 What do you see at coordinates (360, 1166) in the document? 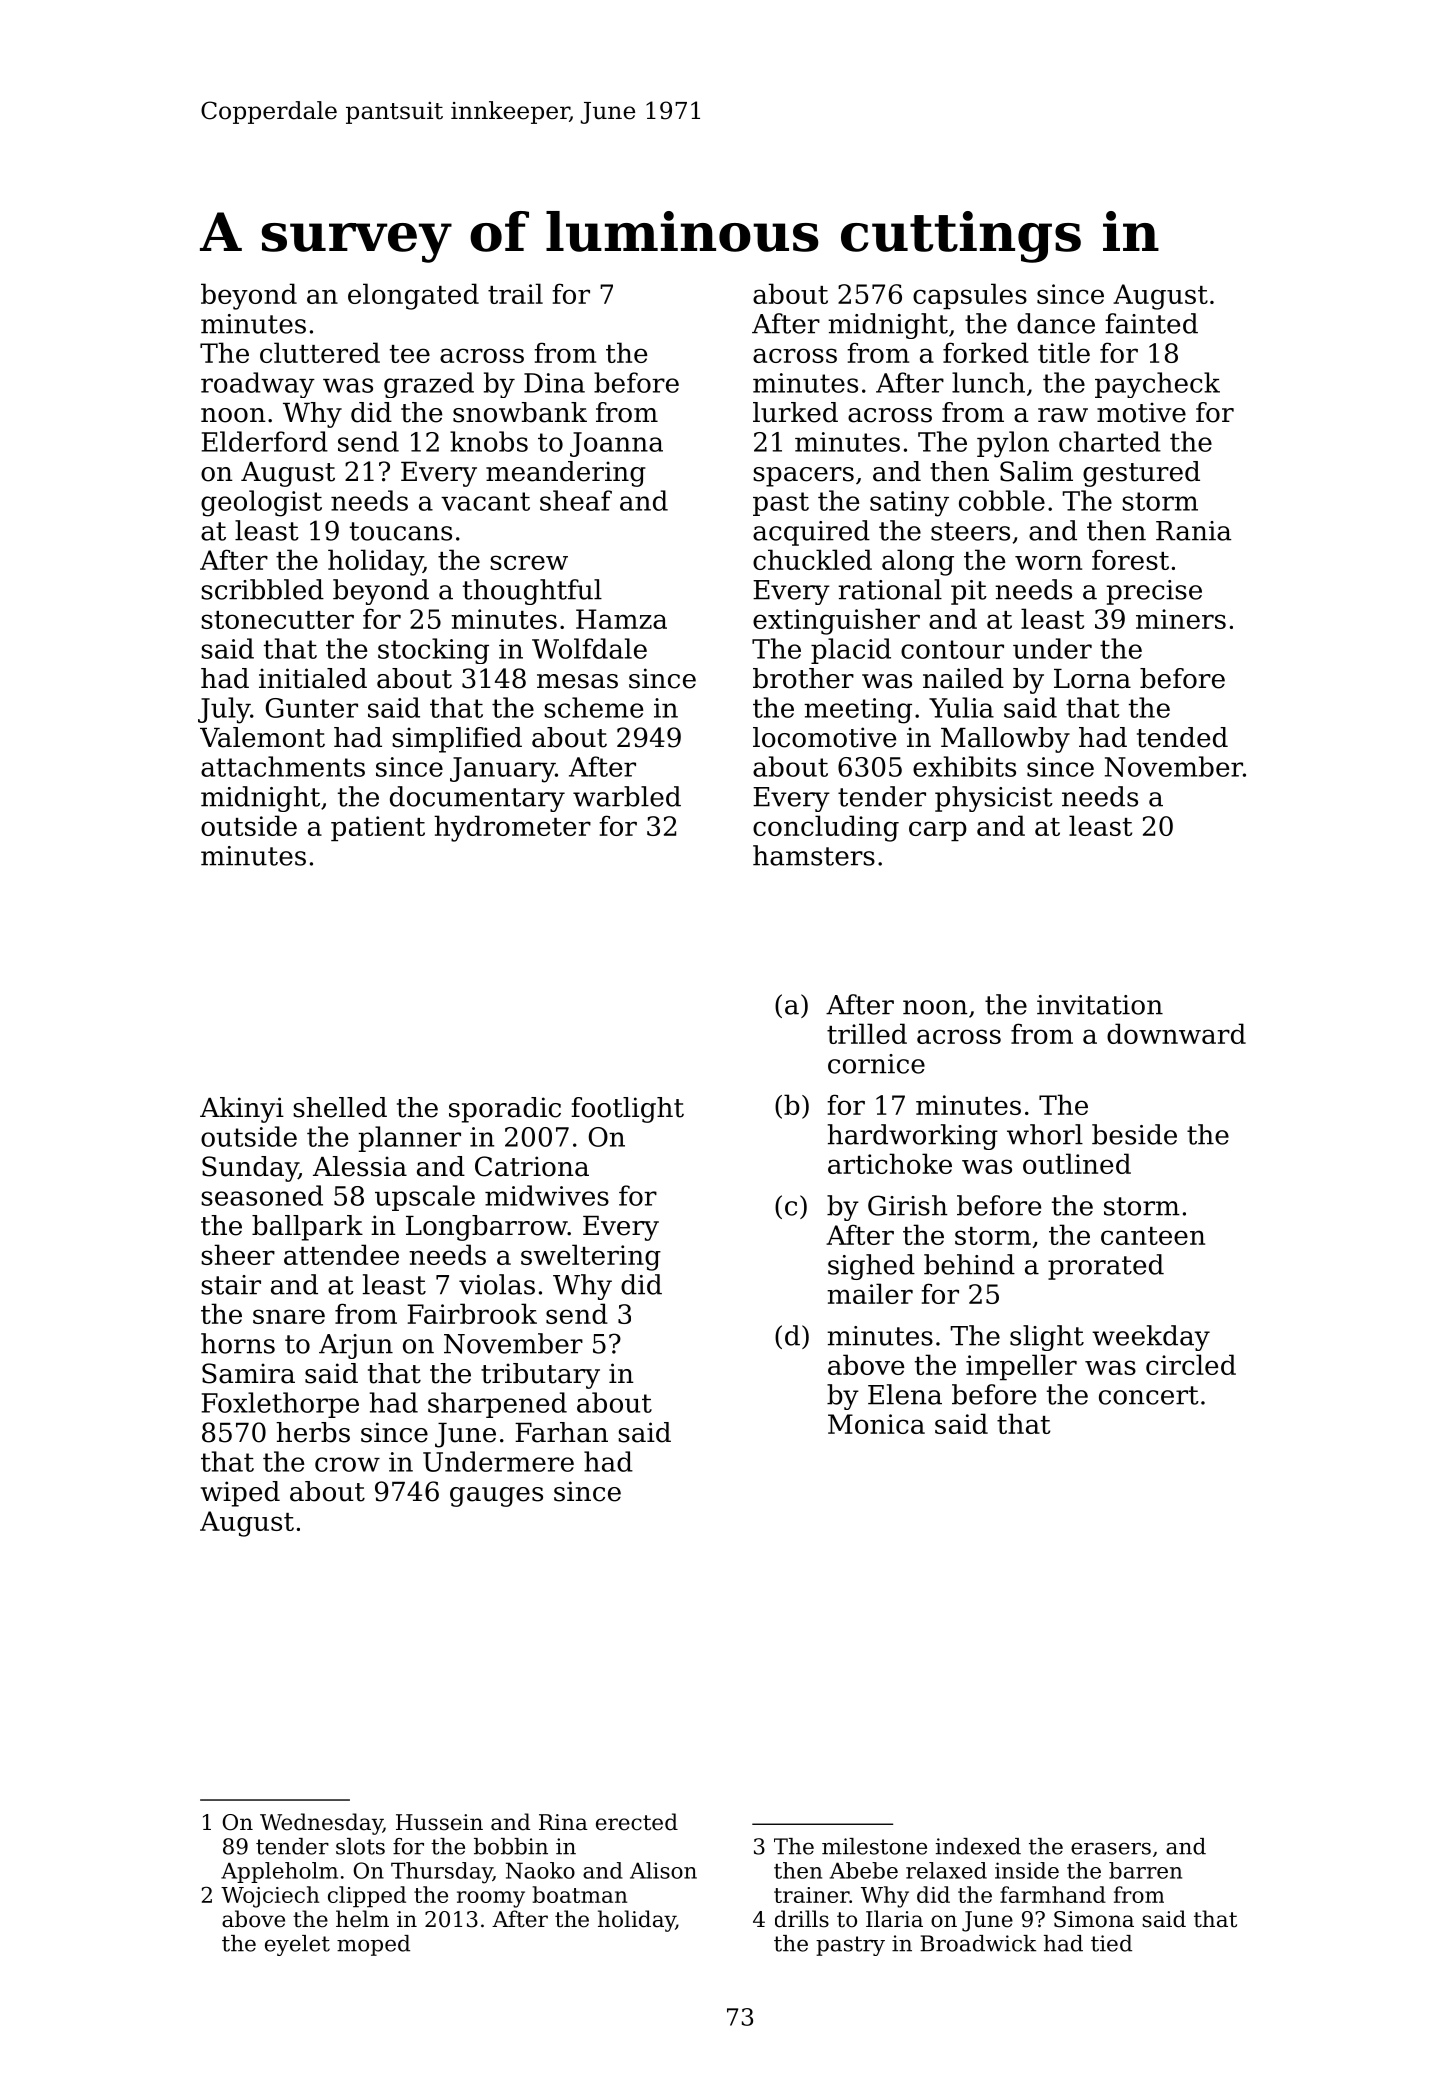
I see `Alessia` at bounding box center [360, 1166].
